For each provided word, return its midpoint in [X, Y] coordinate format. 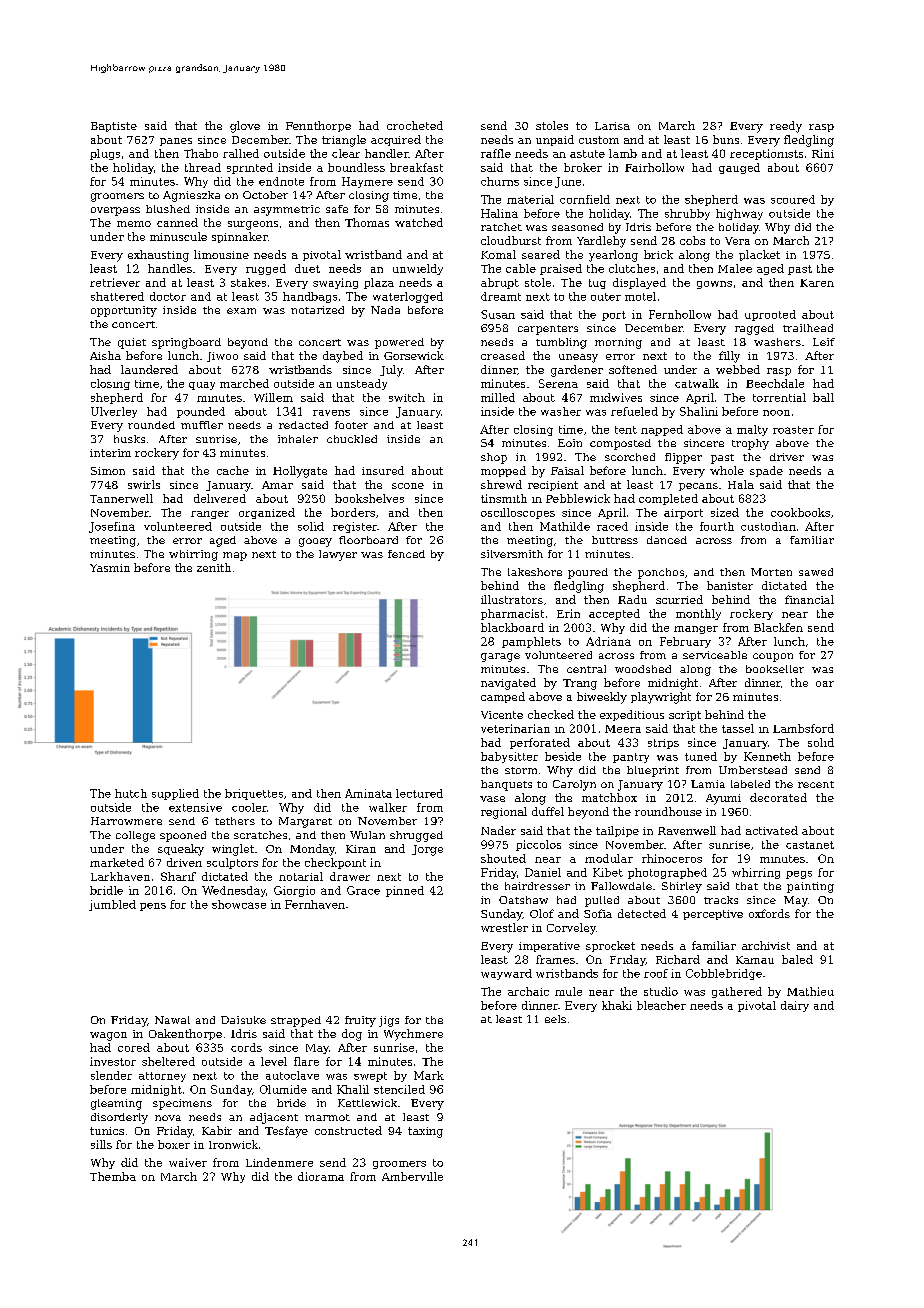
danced [667, 540]
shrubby [687, 214]
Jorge [427, 850]
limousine [221, 254]
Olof [542, 913]
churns [500, 181]
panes [176, 142]
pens [153, 907]
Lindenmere [279, 1162]
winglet [233, 850]
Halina [499, 213]
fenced [406, 554]
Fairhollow [654, 167]
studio [661, 991]
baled [797, 959]
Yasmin [110, 568]
